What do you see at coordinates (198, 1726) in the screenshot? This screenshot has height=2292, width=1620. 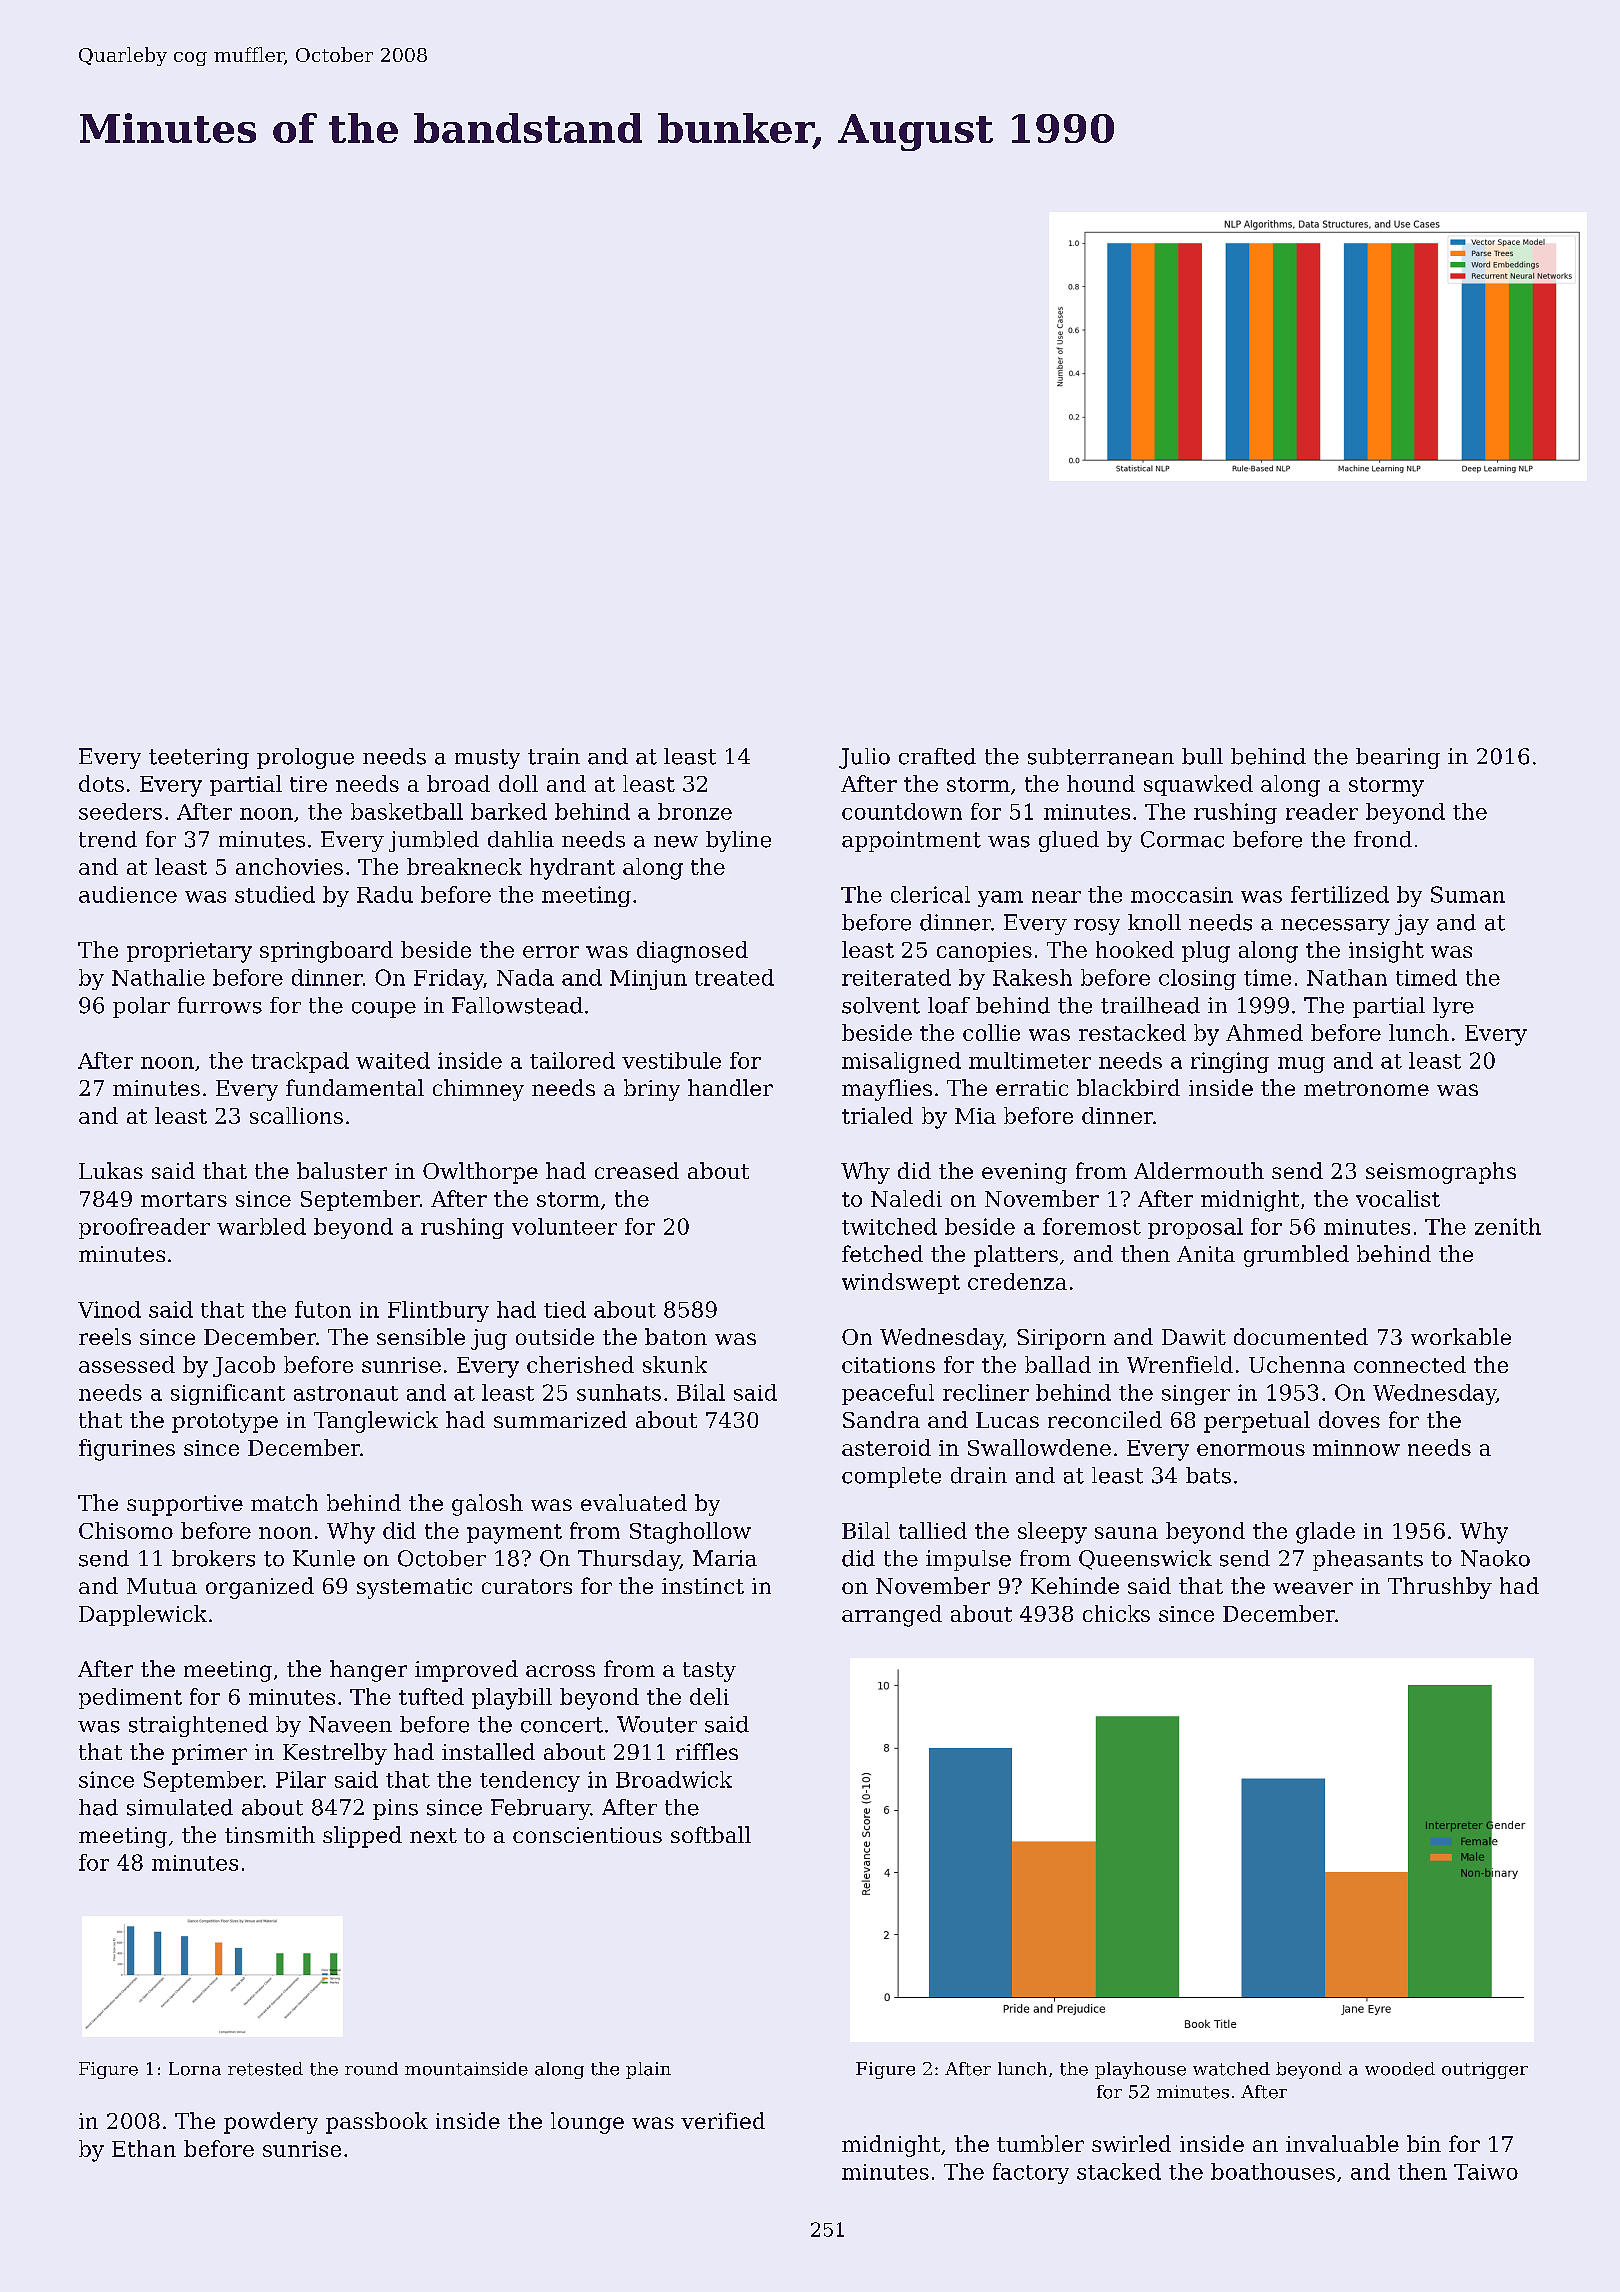 I see `straightened` at bounding box center [198, 1726].
